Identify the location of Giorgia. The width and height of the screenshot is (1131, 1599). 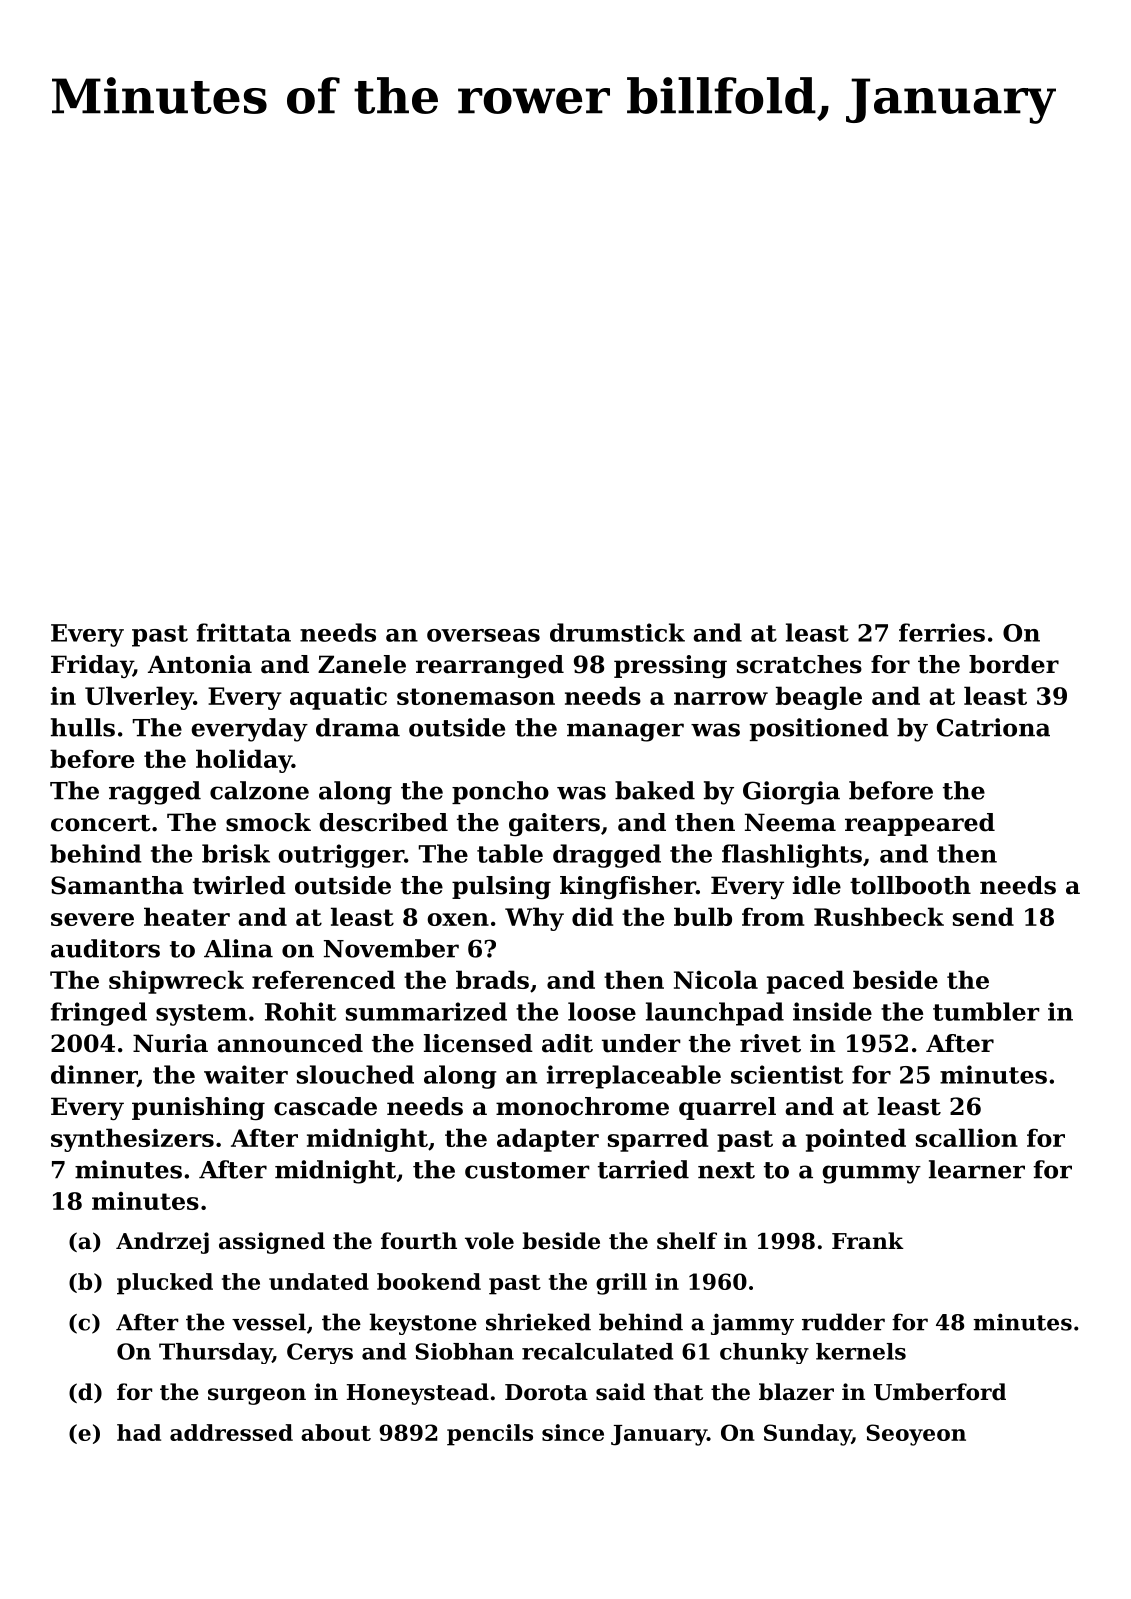
(791, 793).
